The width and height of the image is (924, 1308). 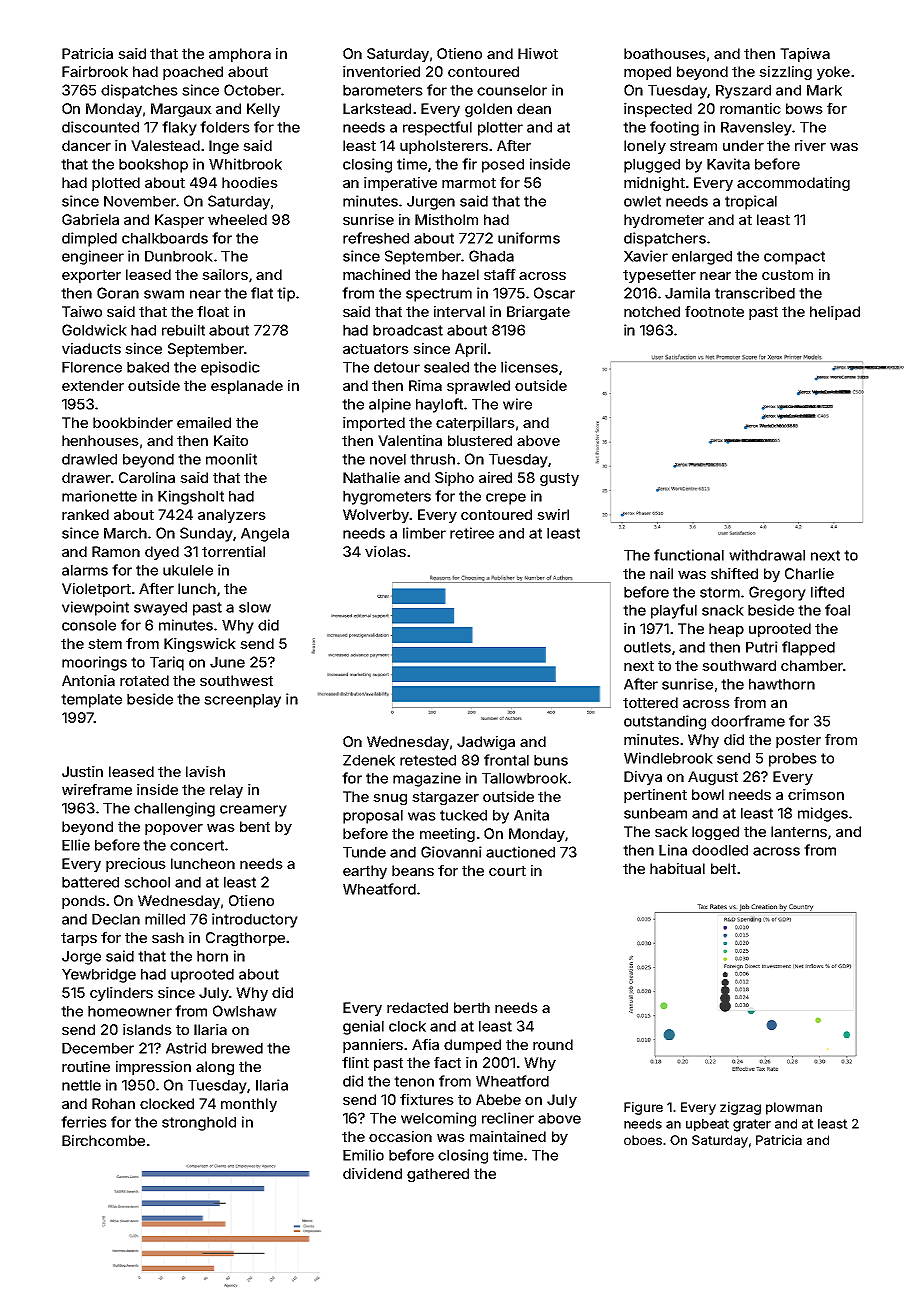 I want to click on compact, so click(x=794, y=258).
